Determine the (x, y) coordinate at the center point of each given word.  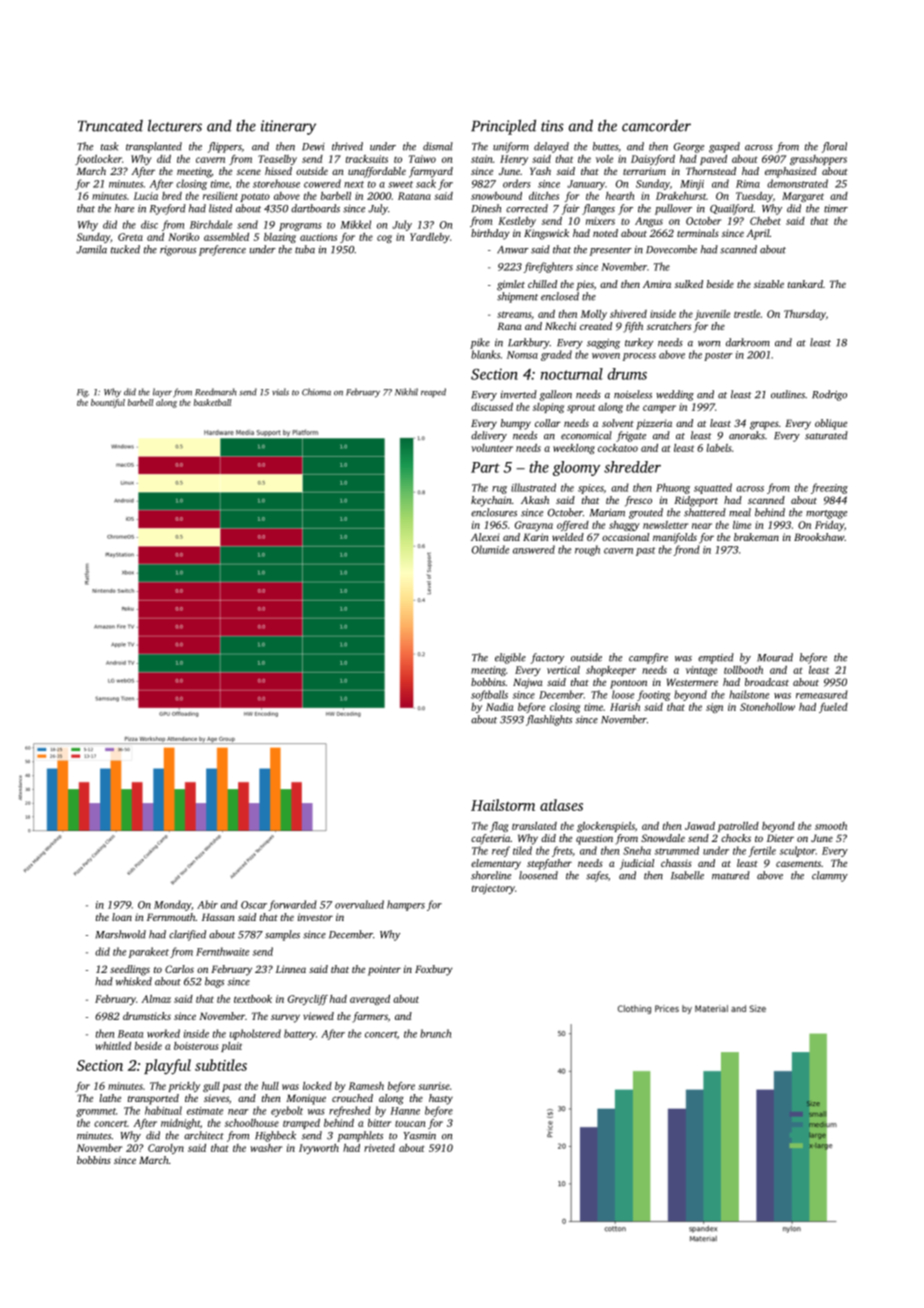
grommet (96, 1112)
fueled (833, 708)
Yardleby (430, 238)
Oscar (254, 905)
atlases (561, 805)
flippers (224, 147)
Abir (207, 904)
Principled (503, 127)
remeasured (822, 694)
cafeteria (491, 839)
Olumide (490, 549)
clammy (830, 876)
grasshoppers (818, 160)
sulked (689, 284)
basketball (213, 402)
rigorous (178, 251)
